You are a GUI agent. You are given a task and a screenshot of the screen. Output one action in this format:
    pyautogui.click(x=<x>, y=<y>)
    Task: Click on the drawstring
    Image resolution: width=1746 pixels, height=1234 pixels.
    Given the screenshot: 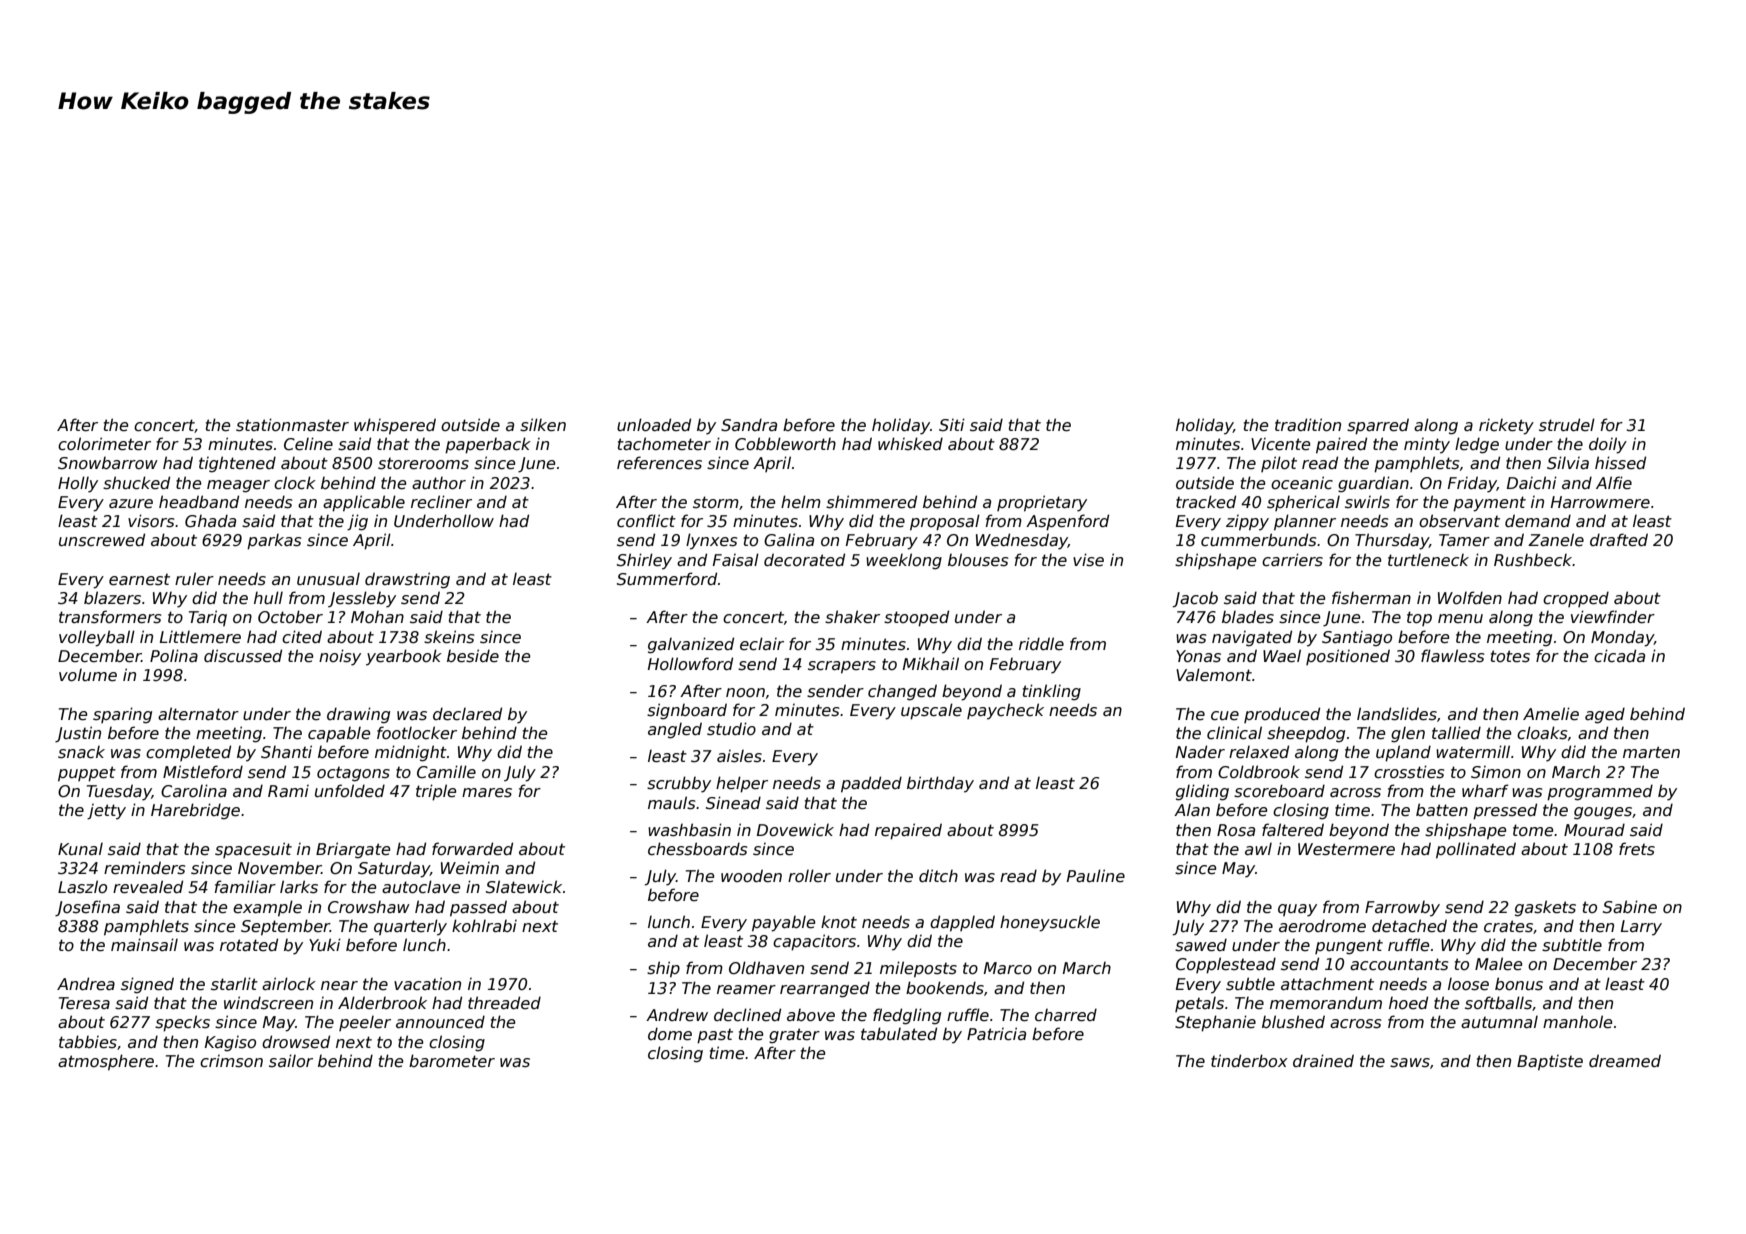 What is the action you would take?
    pyautogui.click(x=407, y=580)
